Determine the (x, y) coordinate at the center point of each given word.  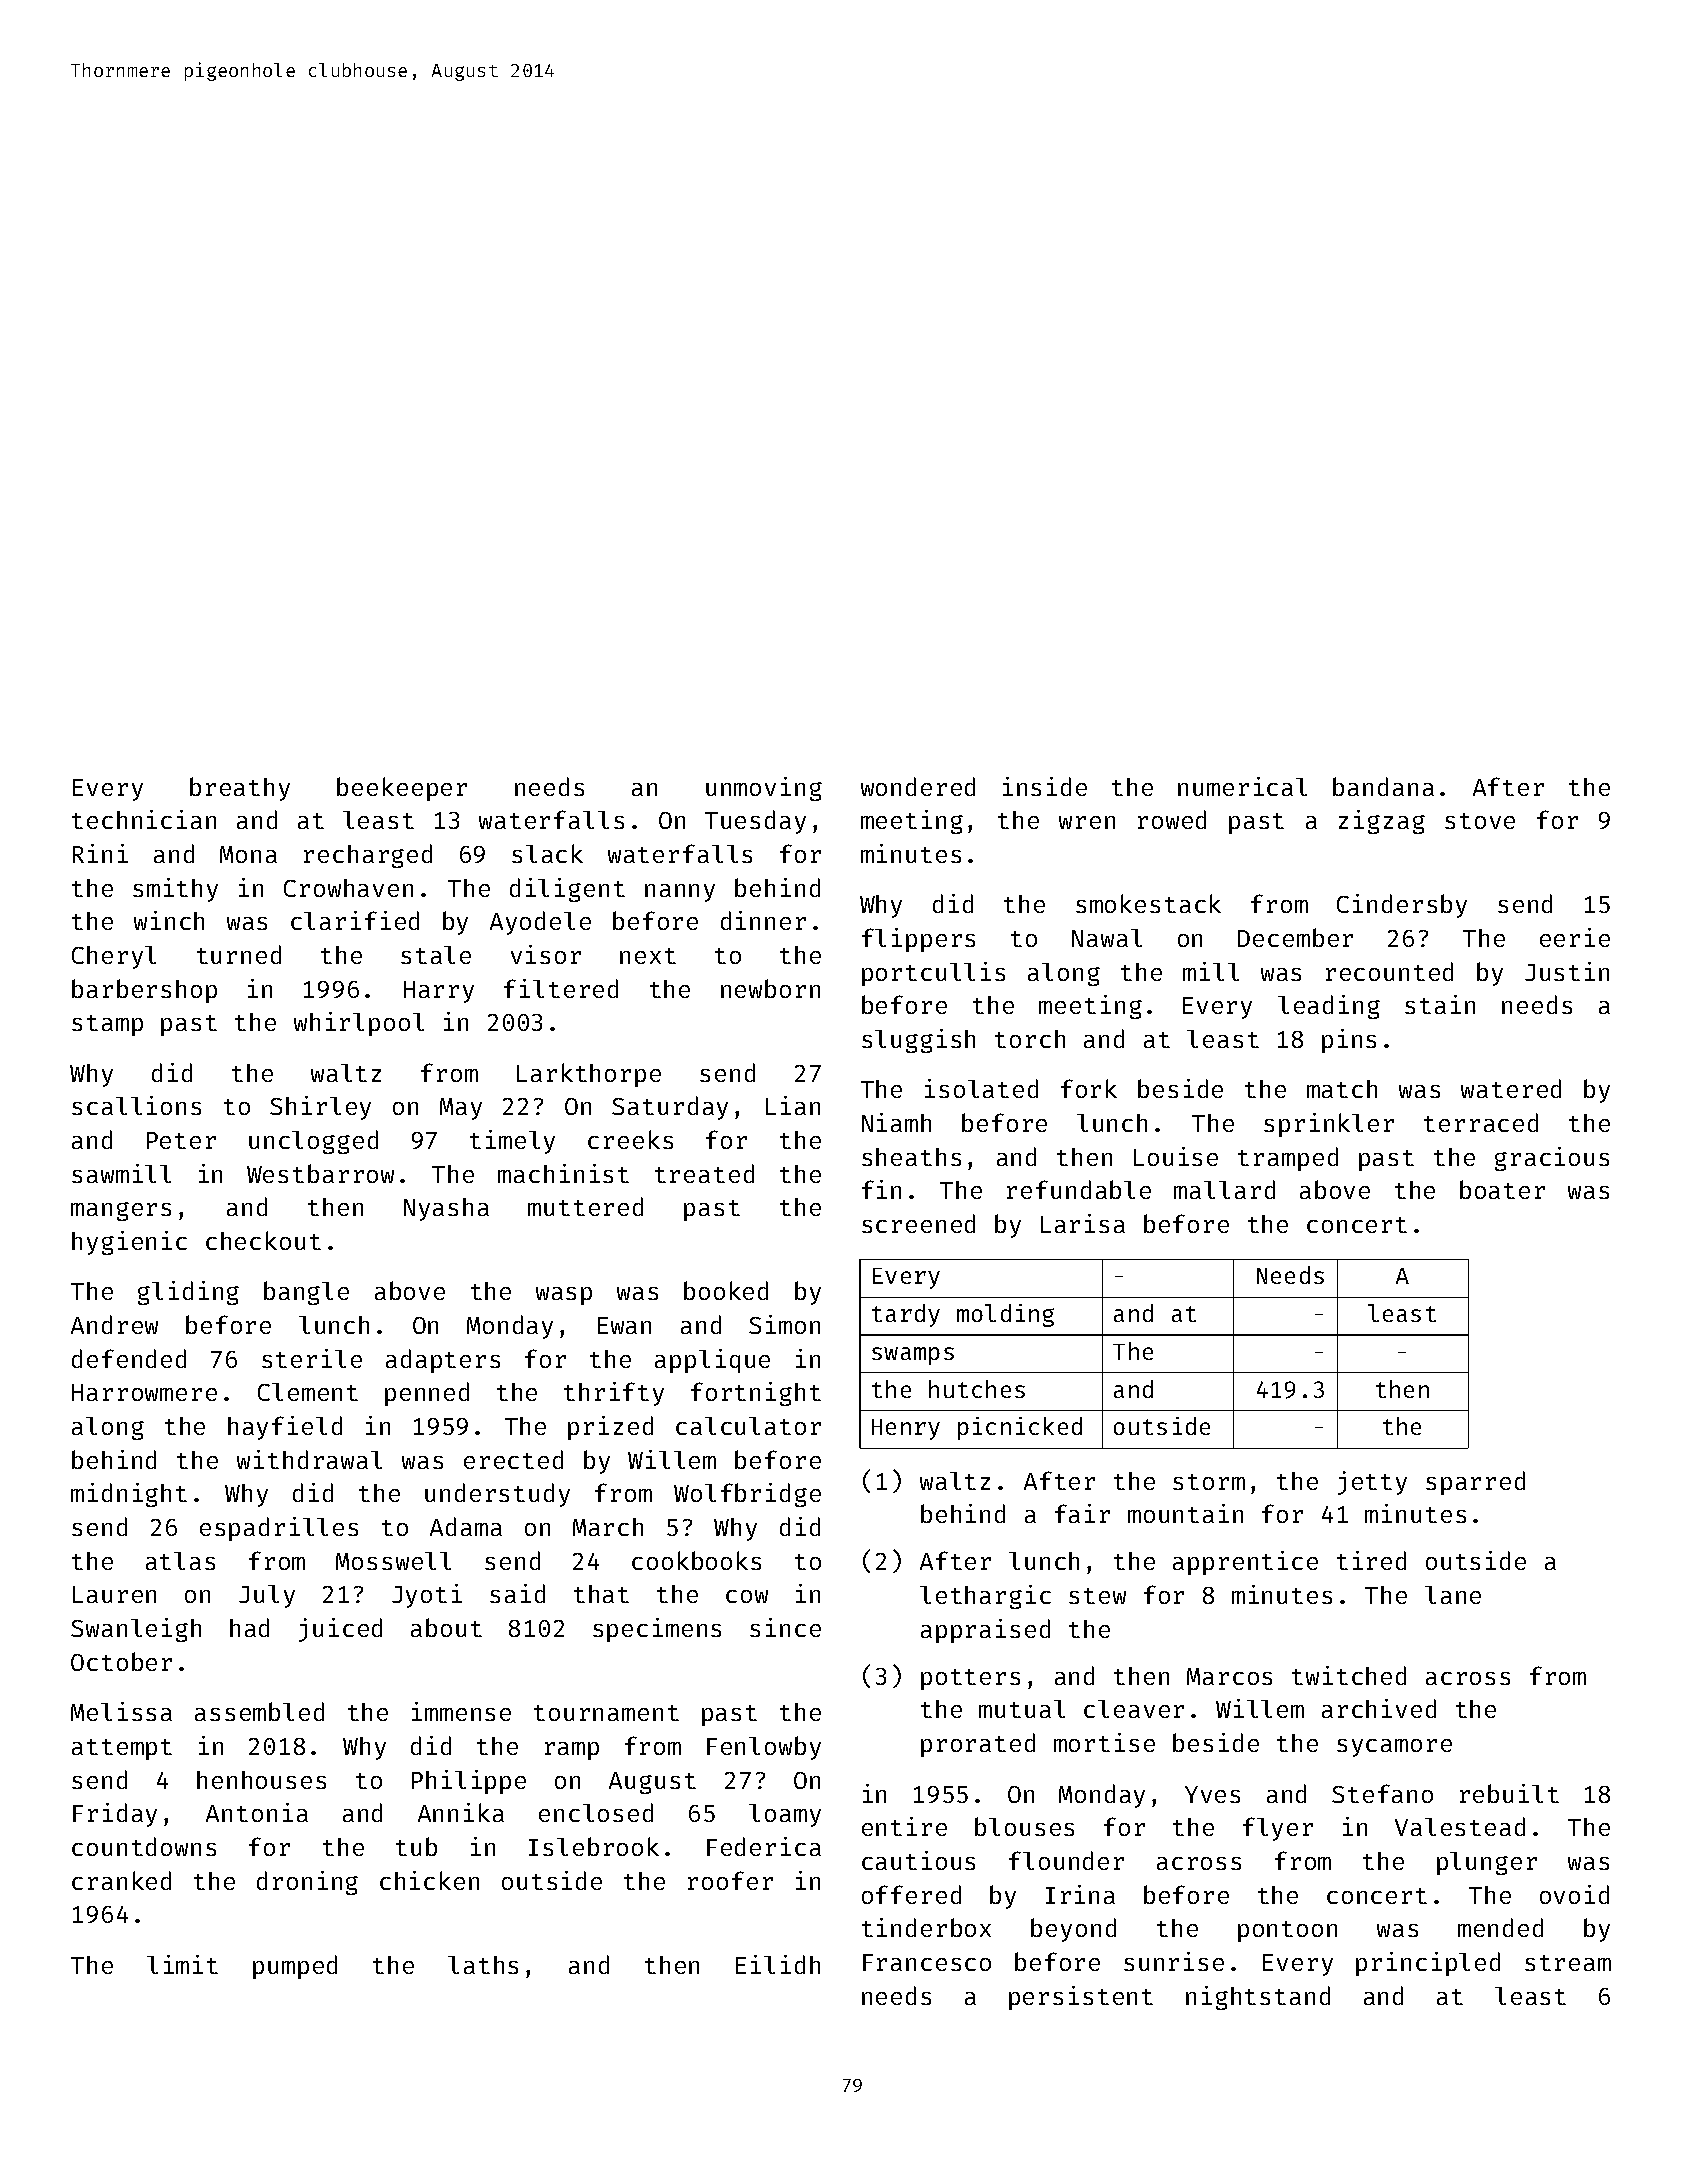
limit (182, 1964)
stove (1480, 821)
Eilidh (778, 1964)
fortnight (756, 1394)
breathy (240, 789)
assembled (259, 1711)
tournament (606, 1713)
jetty (1372, 1483)
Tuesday (755, 822)
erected (513, 1459)
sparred (1475, 1483)
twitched (1349, 1675)
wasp (564, 1296)
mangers (121, 1211)
